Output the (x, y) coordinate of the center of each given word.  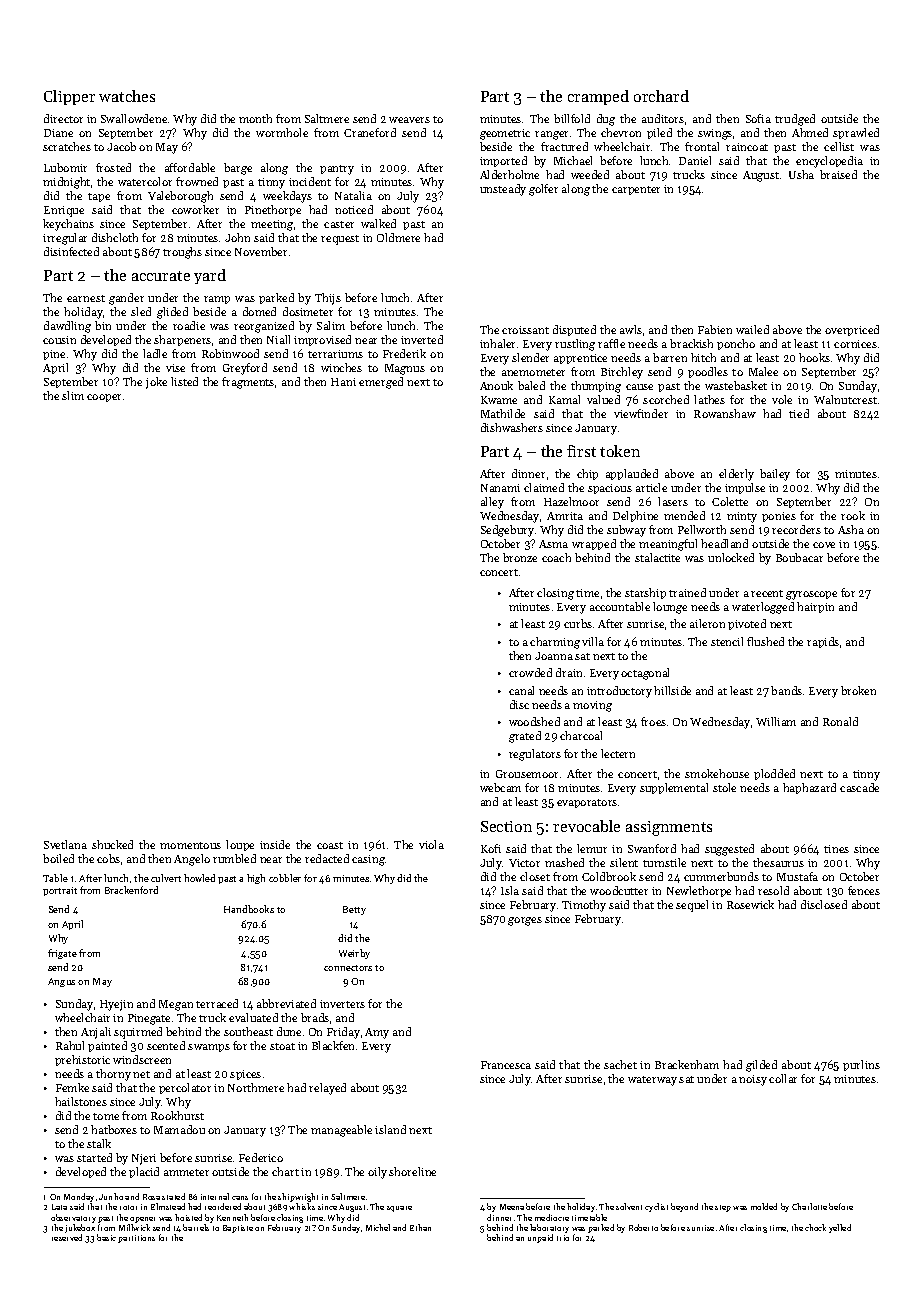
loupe (240, 845)
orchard (661, 96)
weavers (409, 120)
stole (724, 787)
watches (127, 96)
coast (330, 845)
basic (106, 1237)
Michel (378, 1227)
